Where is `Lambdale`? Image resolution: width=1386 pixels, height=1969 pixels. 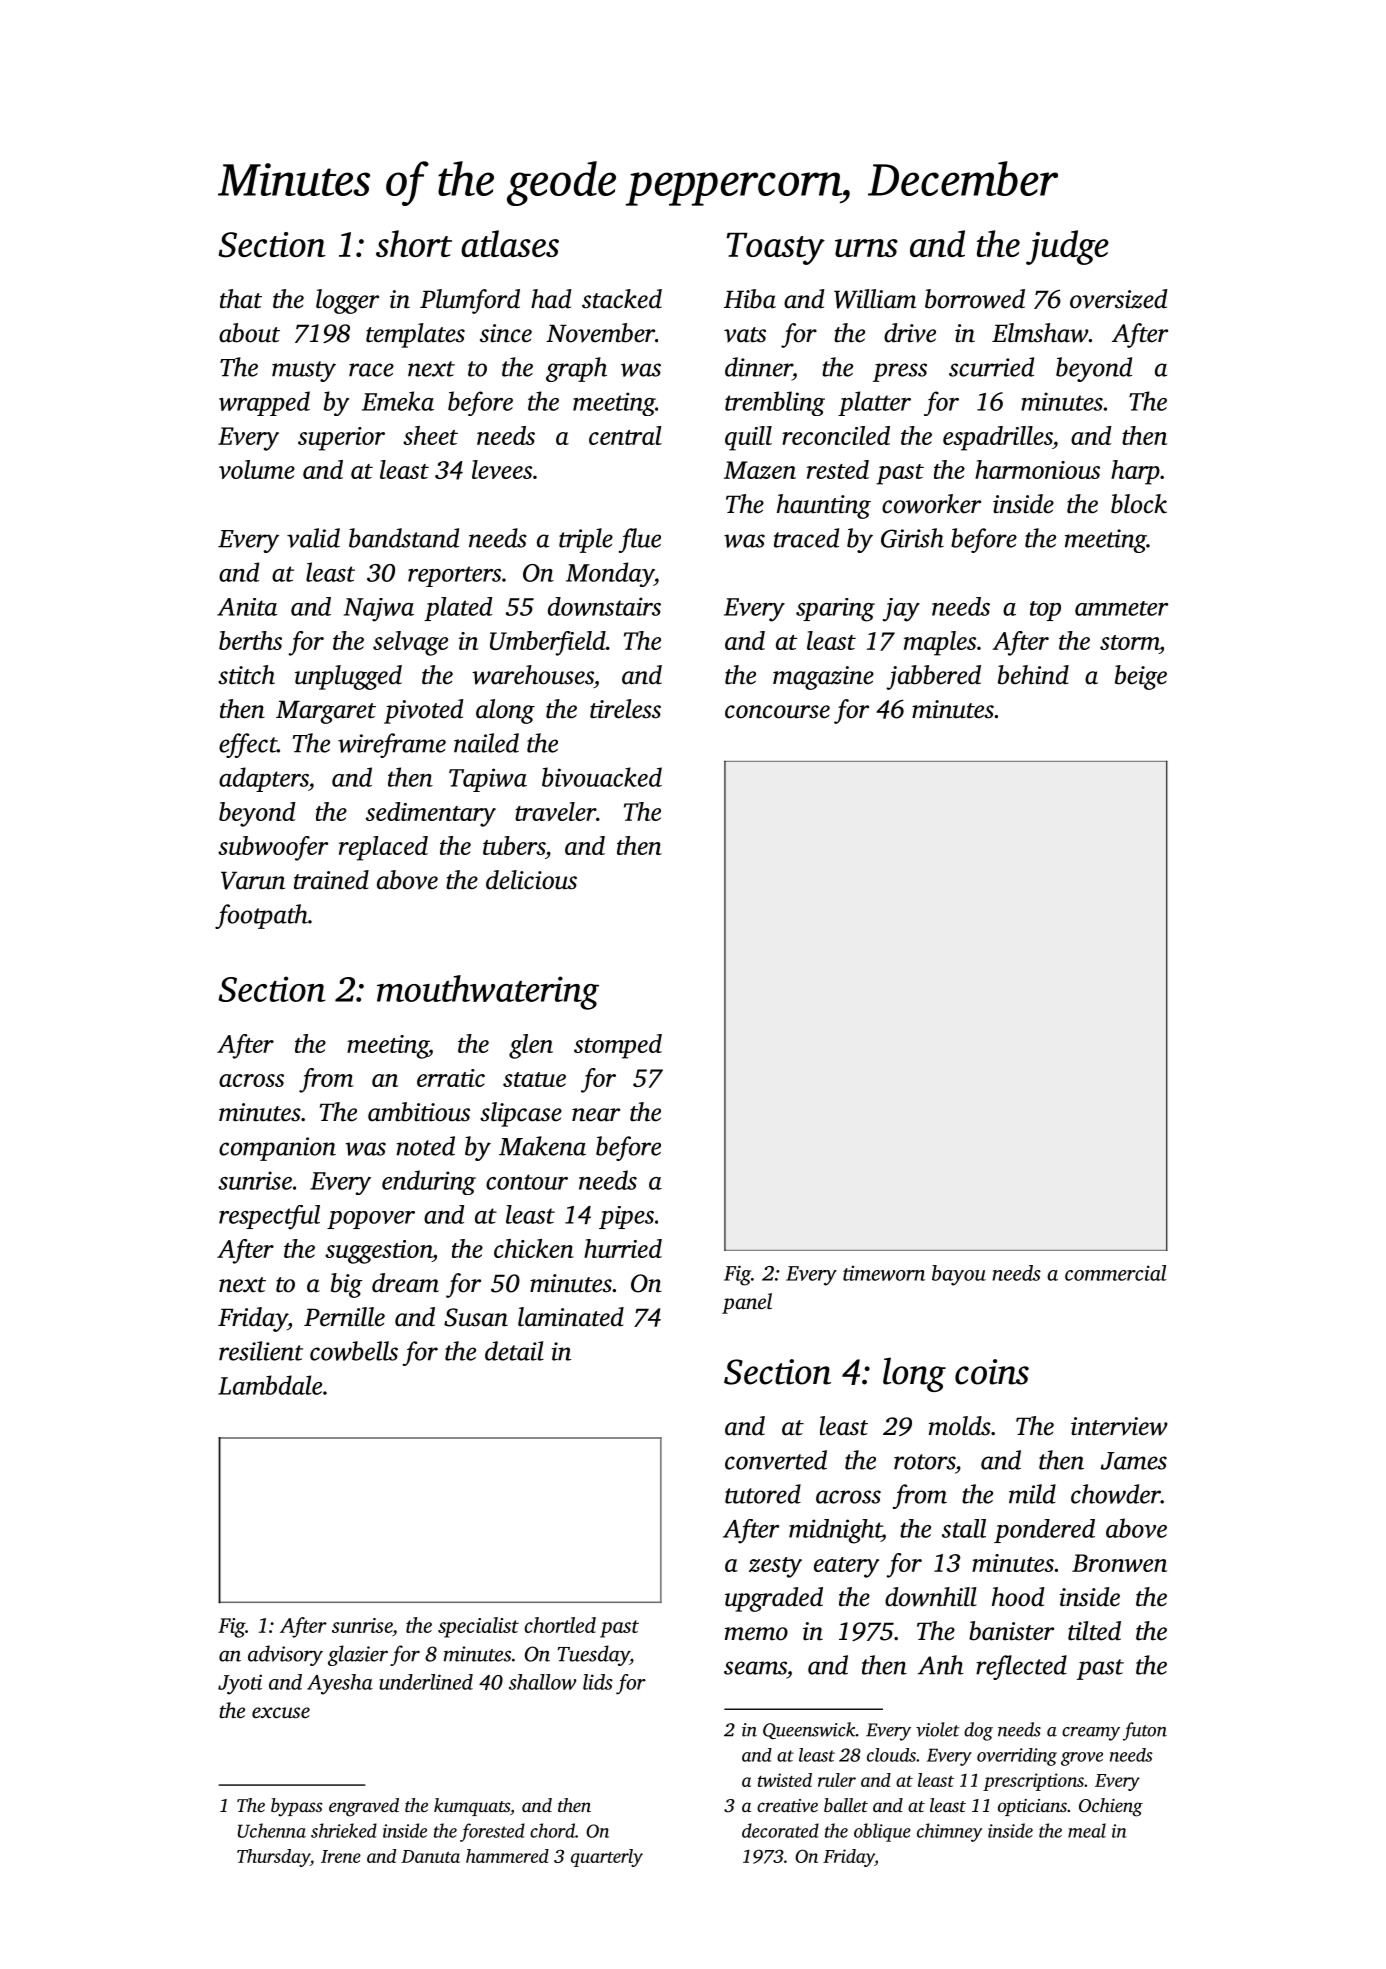 Lambdale is located at coordinates (270, 1385).
